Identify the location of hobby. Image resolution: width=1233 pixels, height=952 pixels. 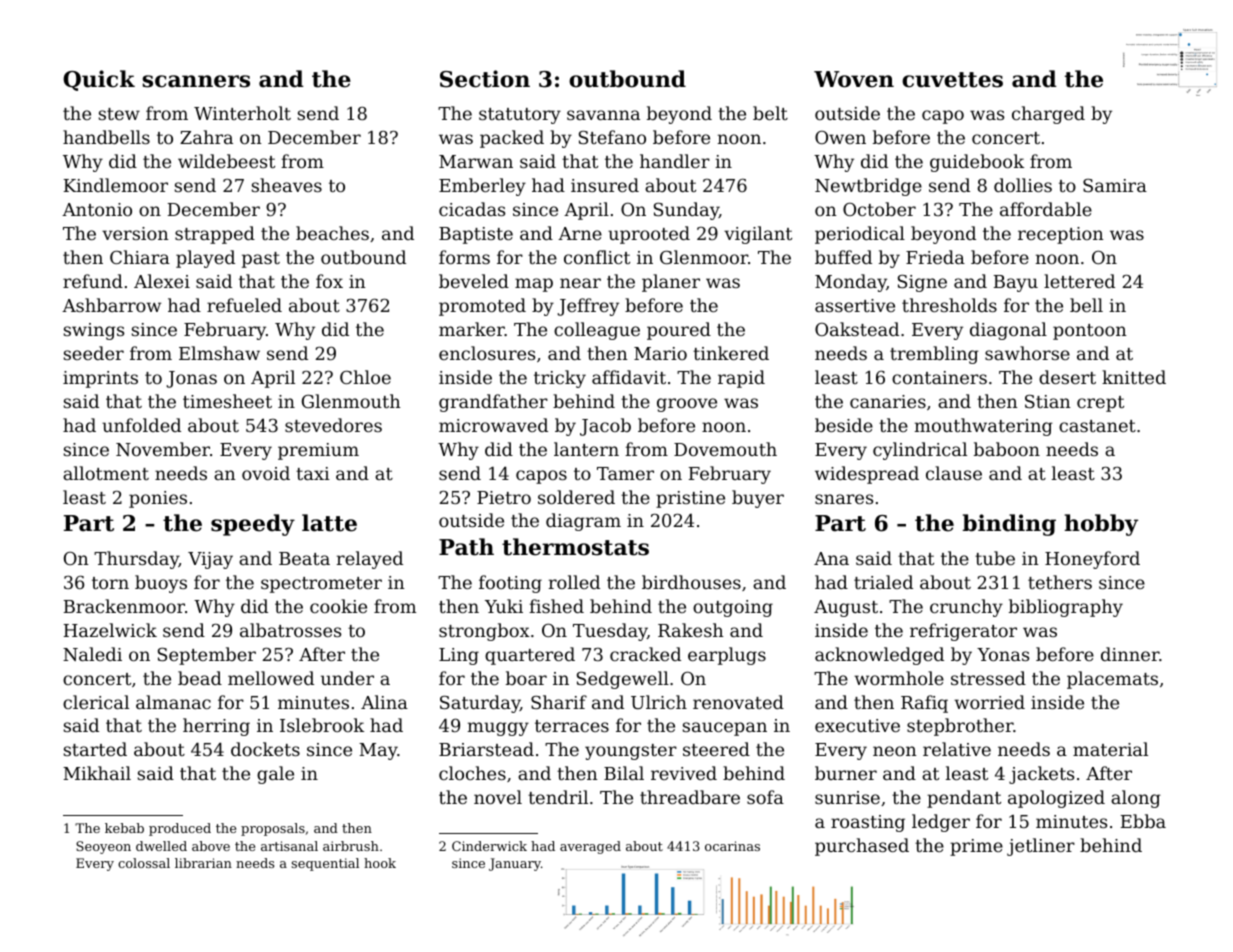
(1101, 525).
